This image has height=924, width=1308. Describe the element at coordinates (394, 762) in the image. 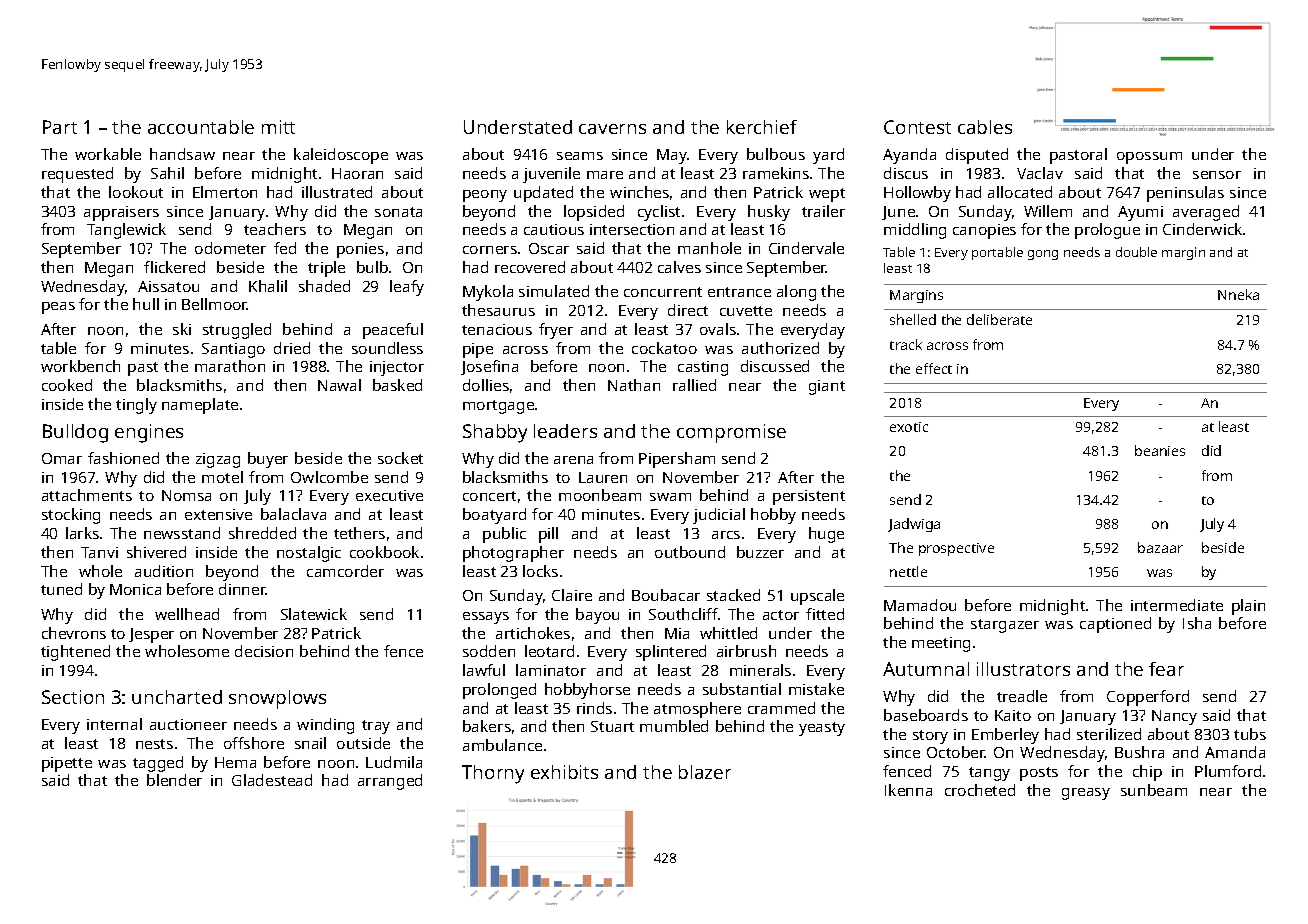

I see `Ludmila` at that location.
